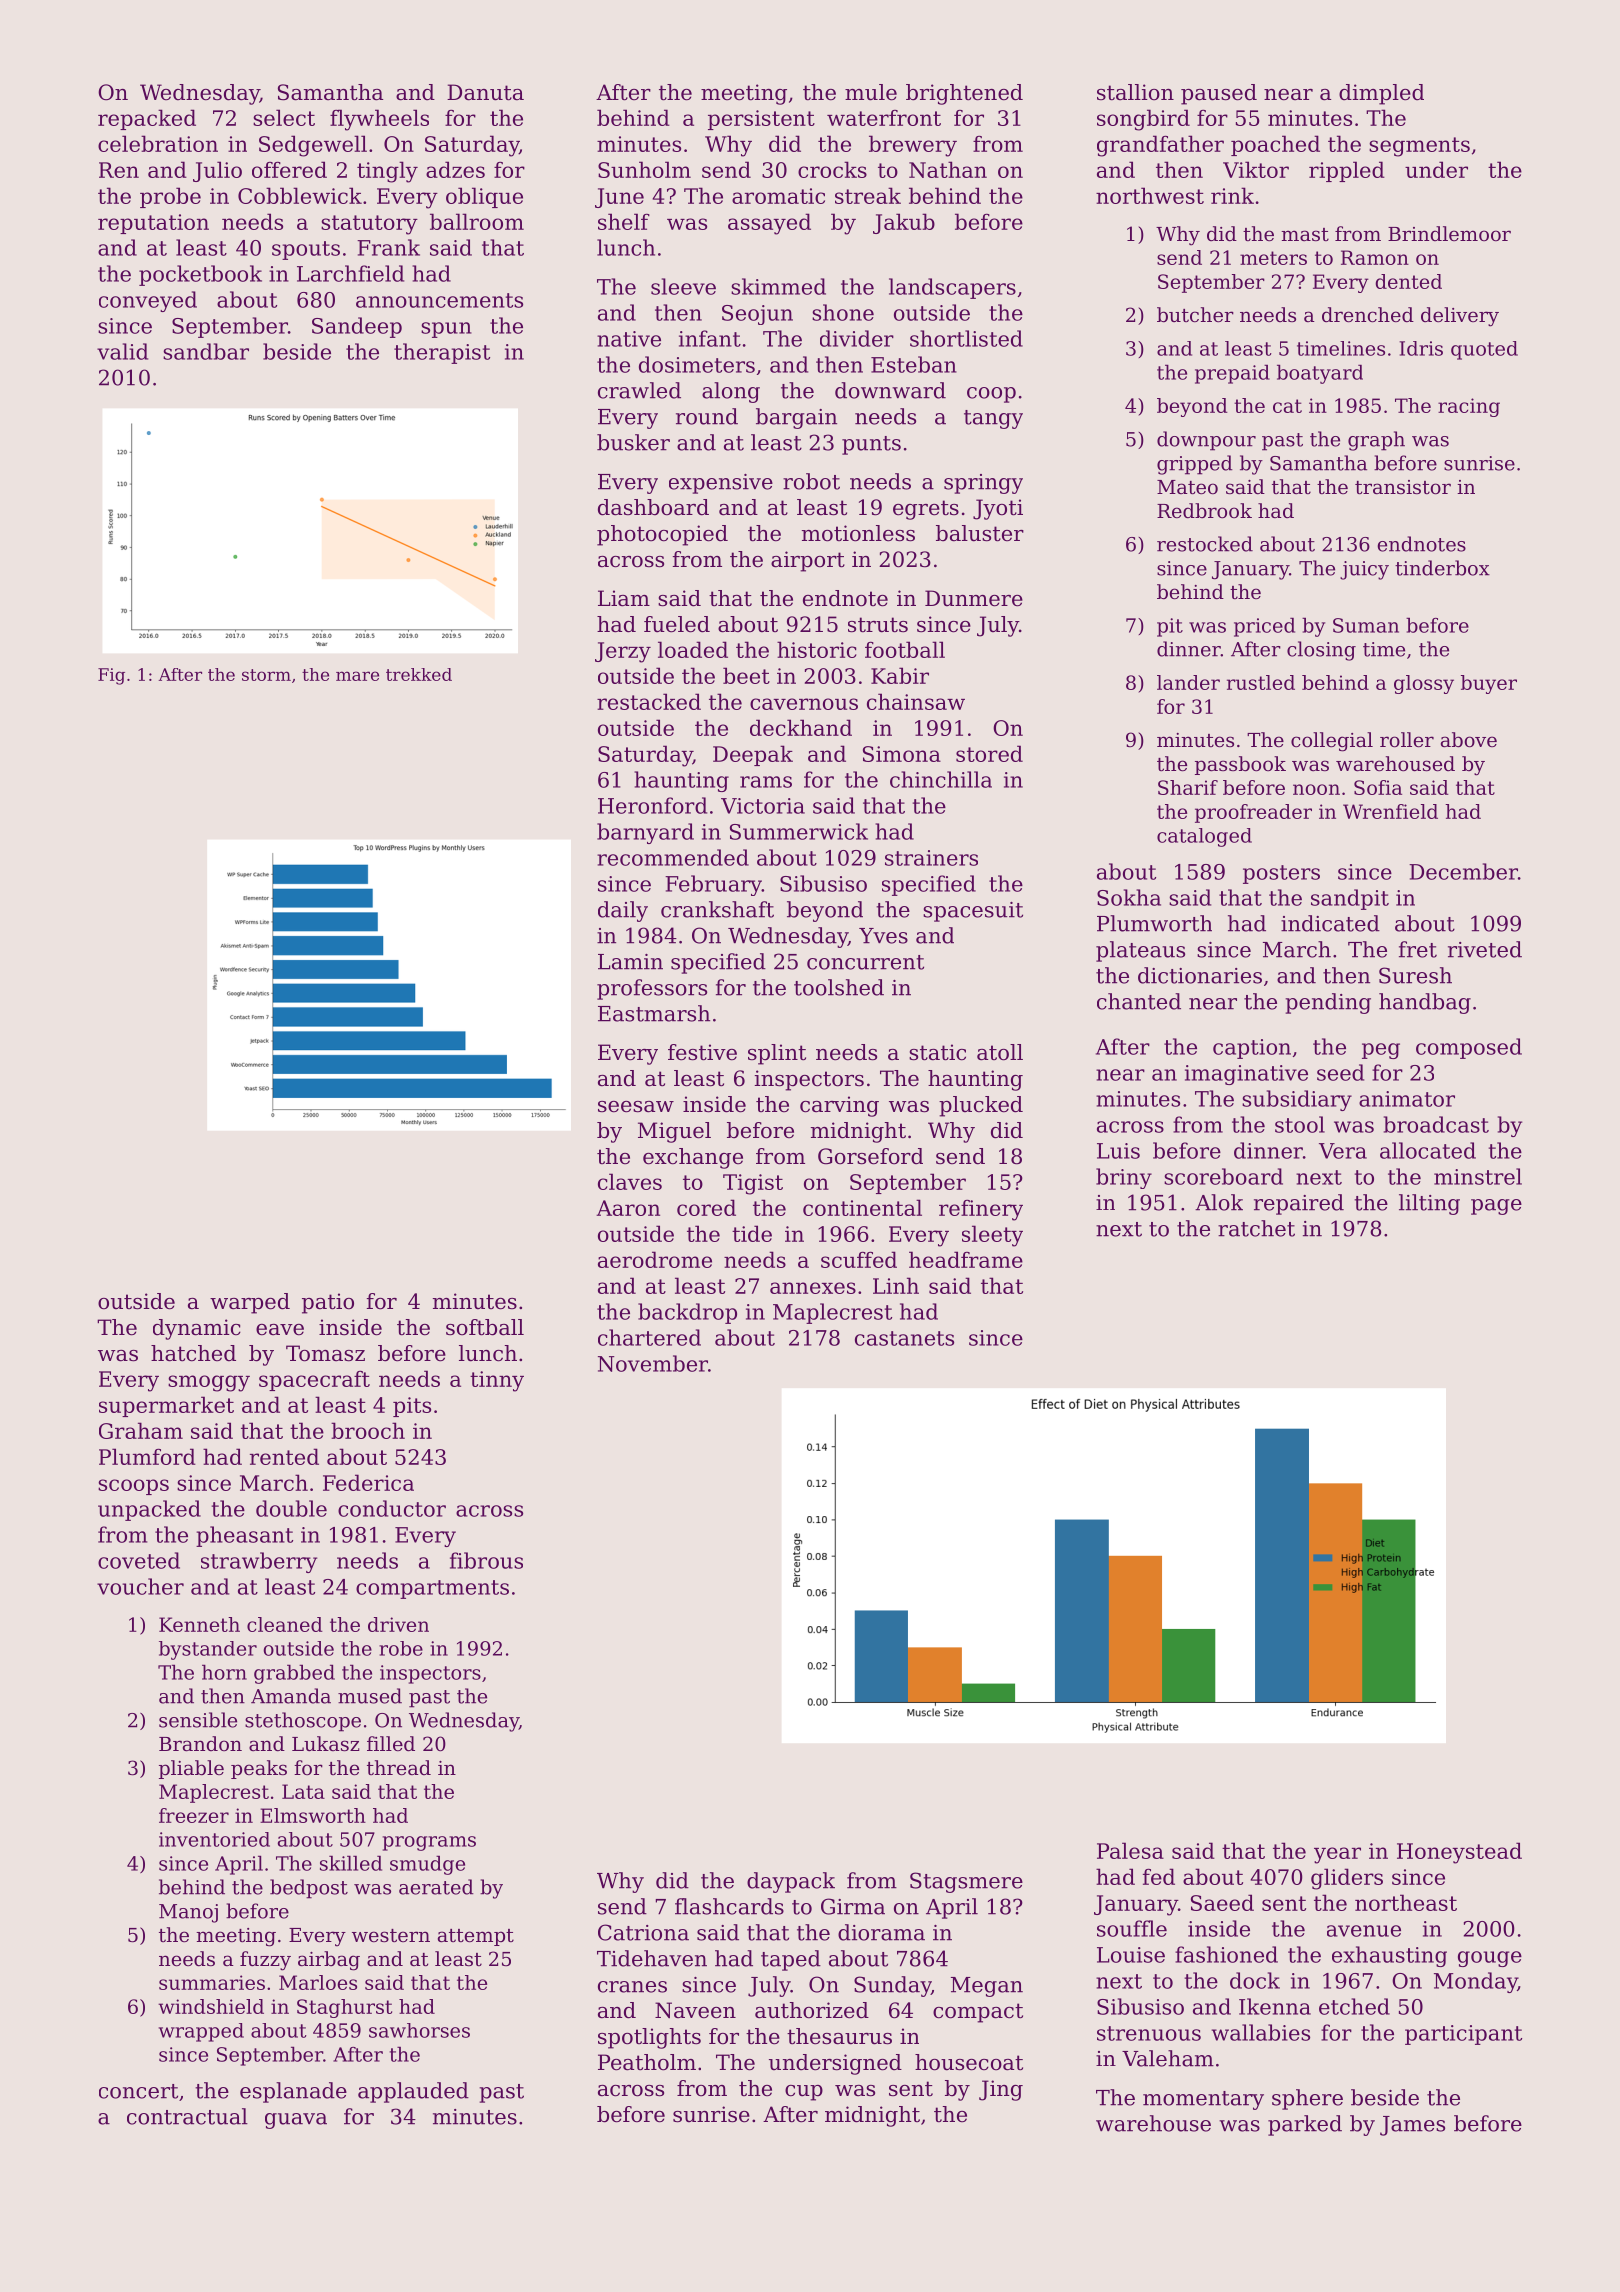 The height and width of the document is (2292, 1620). I want to click on Manoj, so click(188, 1913).
